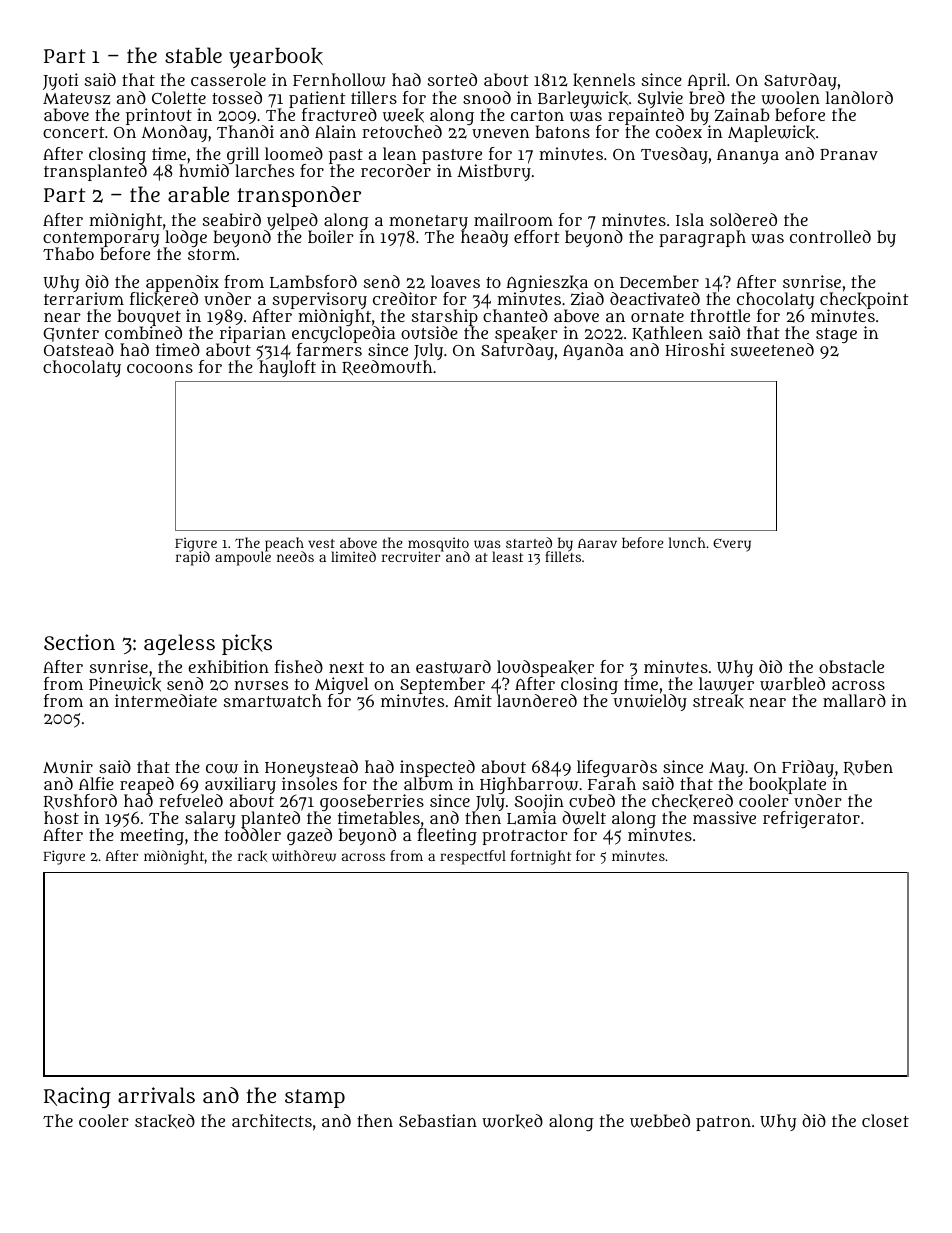 Image resolution: width=952 pixels, height=1233 pixels. I want to click on closet, so click(885, 1120).
